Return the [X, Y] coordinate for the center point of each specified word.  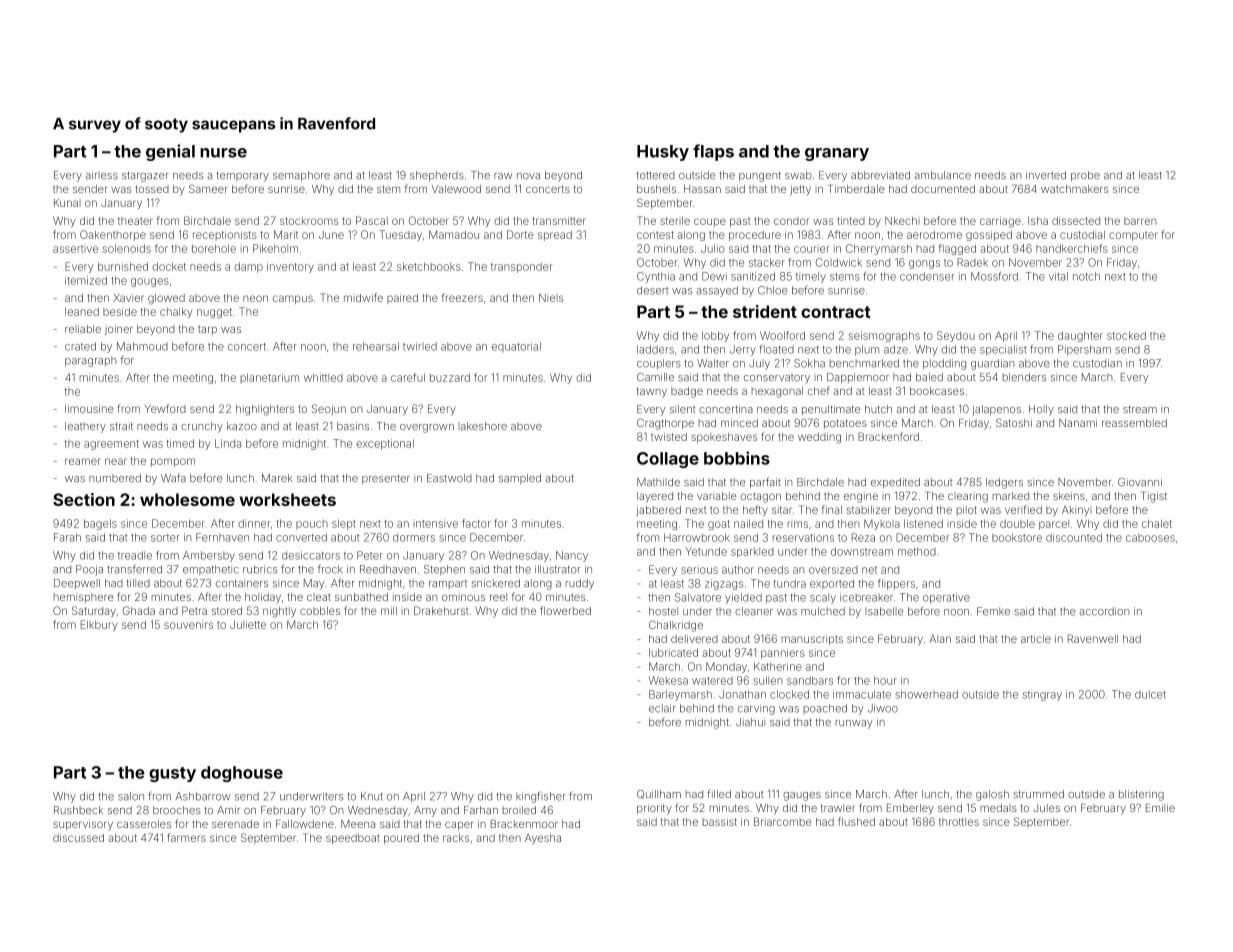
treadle [135, 555]
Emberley [910, 809]
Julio [713, 248]
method [917, 551]
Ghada [139, 610]
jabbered [658, 511]
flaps [713, 152]
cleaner [754, 611]
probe [1085, 176]
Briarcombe [782, 821]
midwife [363, 297]
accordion [1104, 611]
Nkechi [902, 221]
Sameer [208, 188]
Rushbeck [78, 810]
